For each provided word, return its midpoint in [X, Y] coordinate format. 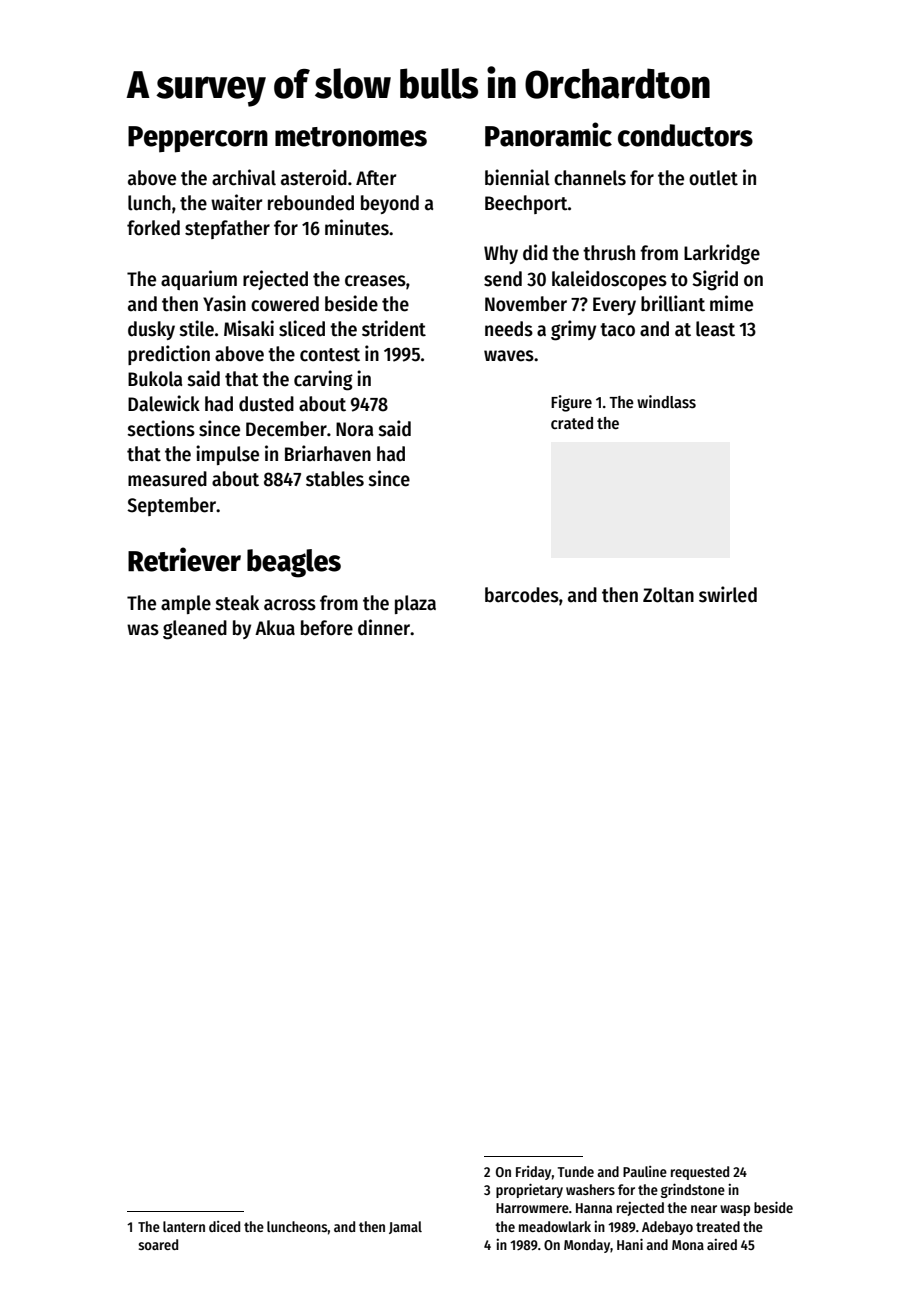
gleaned [195, 630]
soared [158, 1244]
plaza [415, 604]
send [503, 279]
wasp [735, 1210]
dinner [384, 627]
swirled [728, 594]
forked [153, 228]
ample [186, 604]
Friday [533, 1173]
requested [700, 1173]
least [715, 329]
